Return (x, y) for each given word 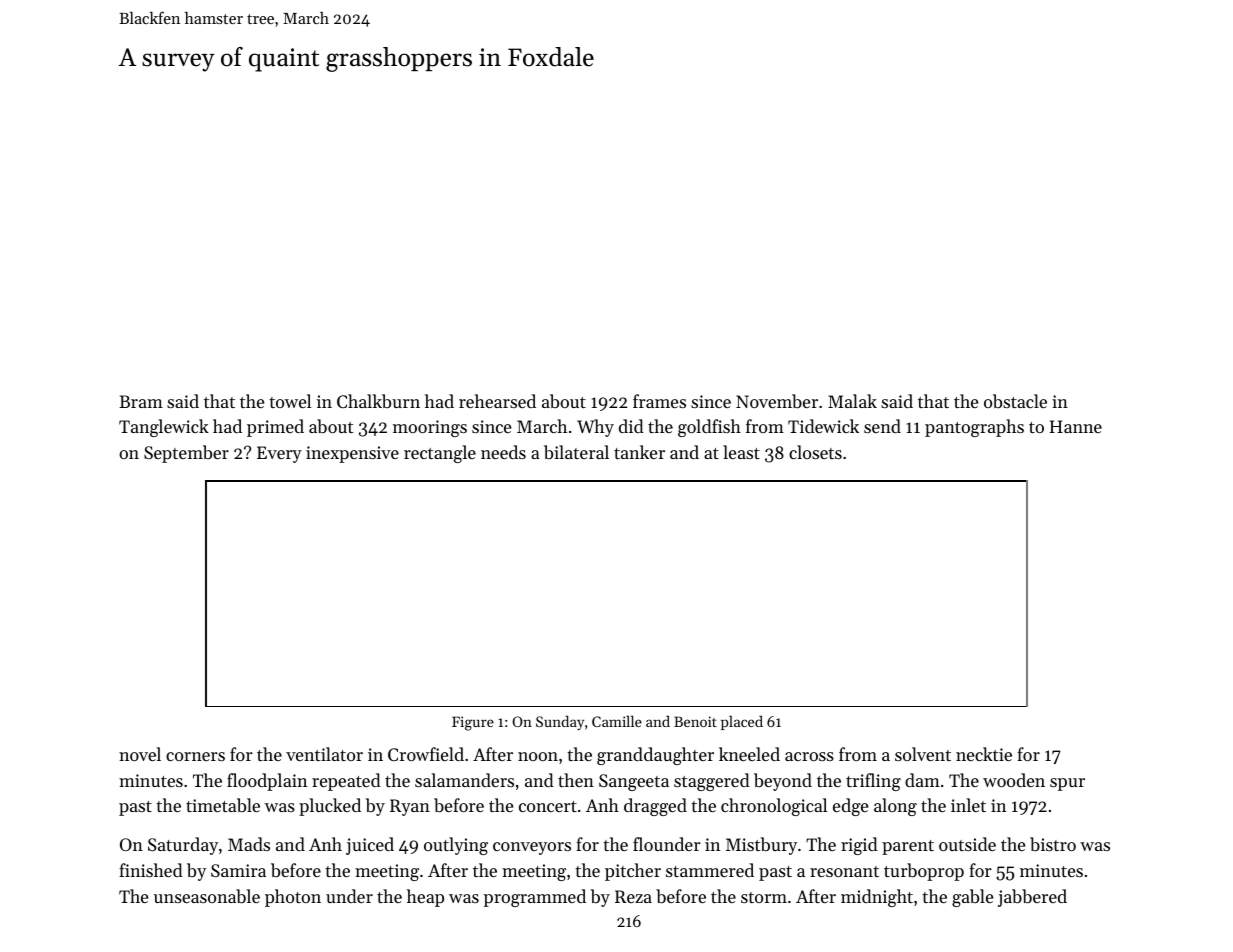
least (741, 452)
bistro (1053, 844)
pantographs (974, 428)
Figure (473, 723)
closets (815, 452)
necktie (984, 754)
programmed (535, 898)
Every (279, 454)
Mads (249, 844)
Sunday (560, 722)
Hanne (1076, 426)
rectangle (440, 454)
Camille (617, 721)
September (186, 454)
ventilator (324, 754)
